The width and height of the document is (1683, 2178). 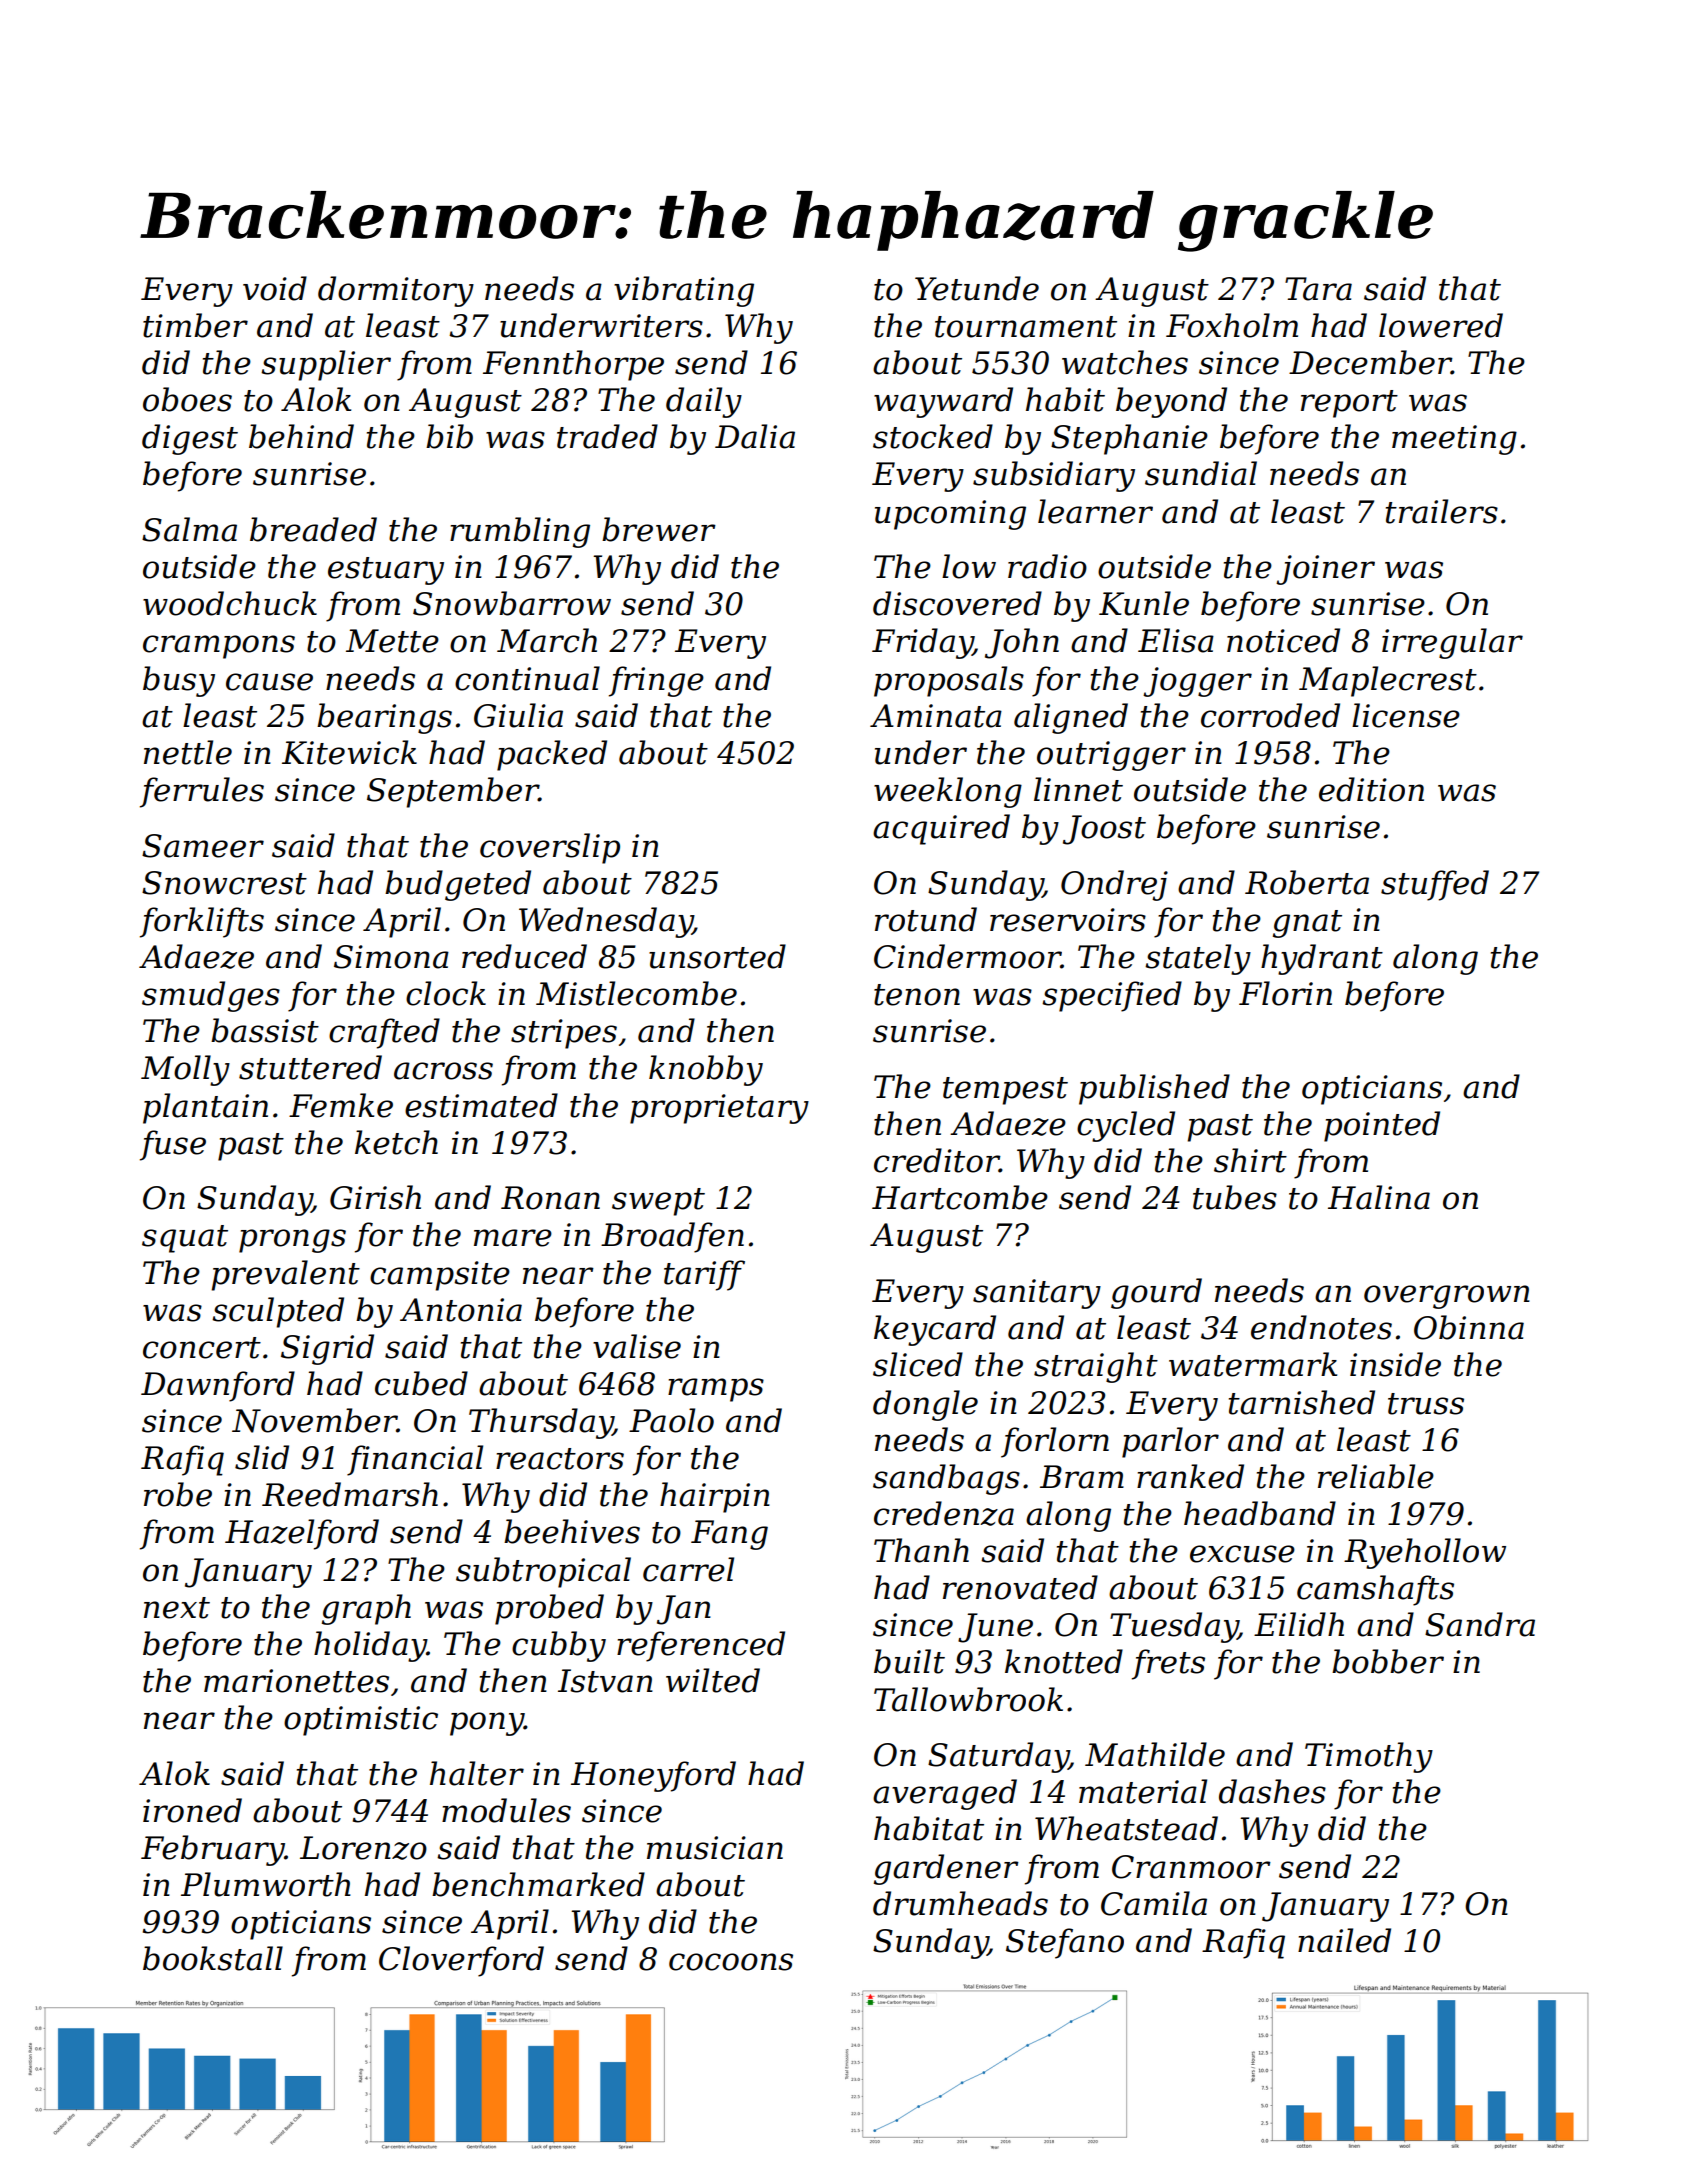 What do you see at coordinates (936, 716) in the document?
I see `Aminata` at bounding box center [936, 716].
